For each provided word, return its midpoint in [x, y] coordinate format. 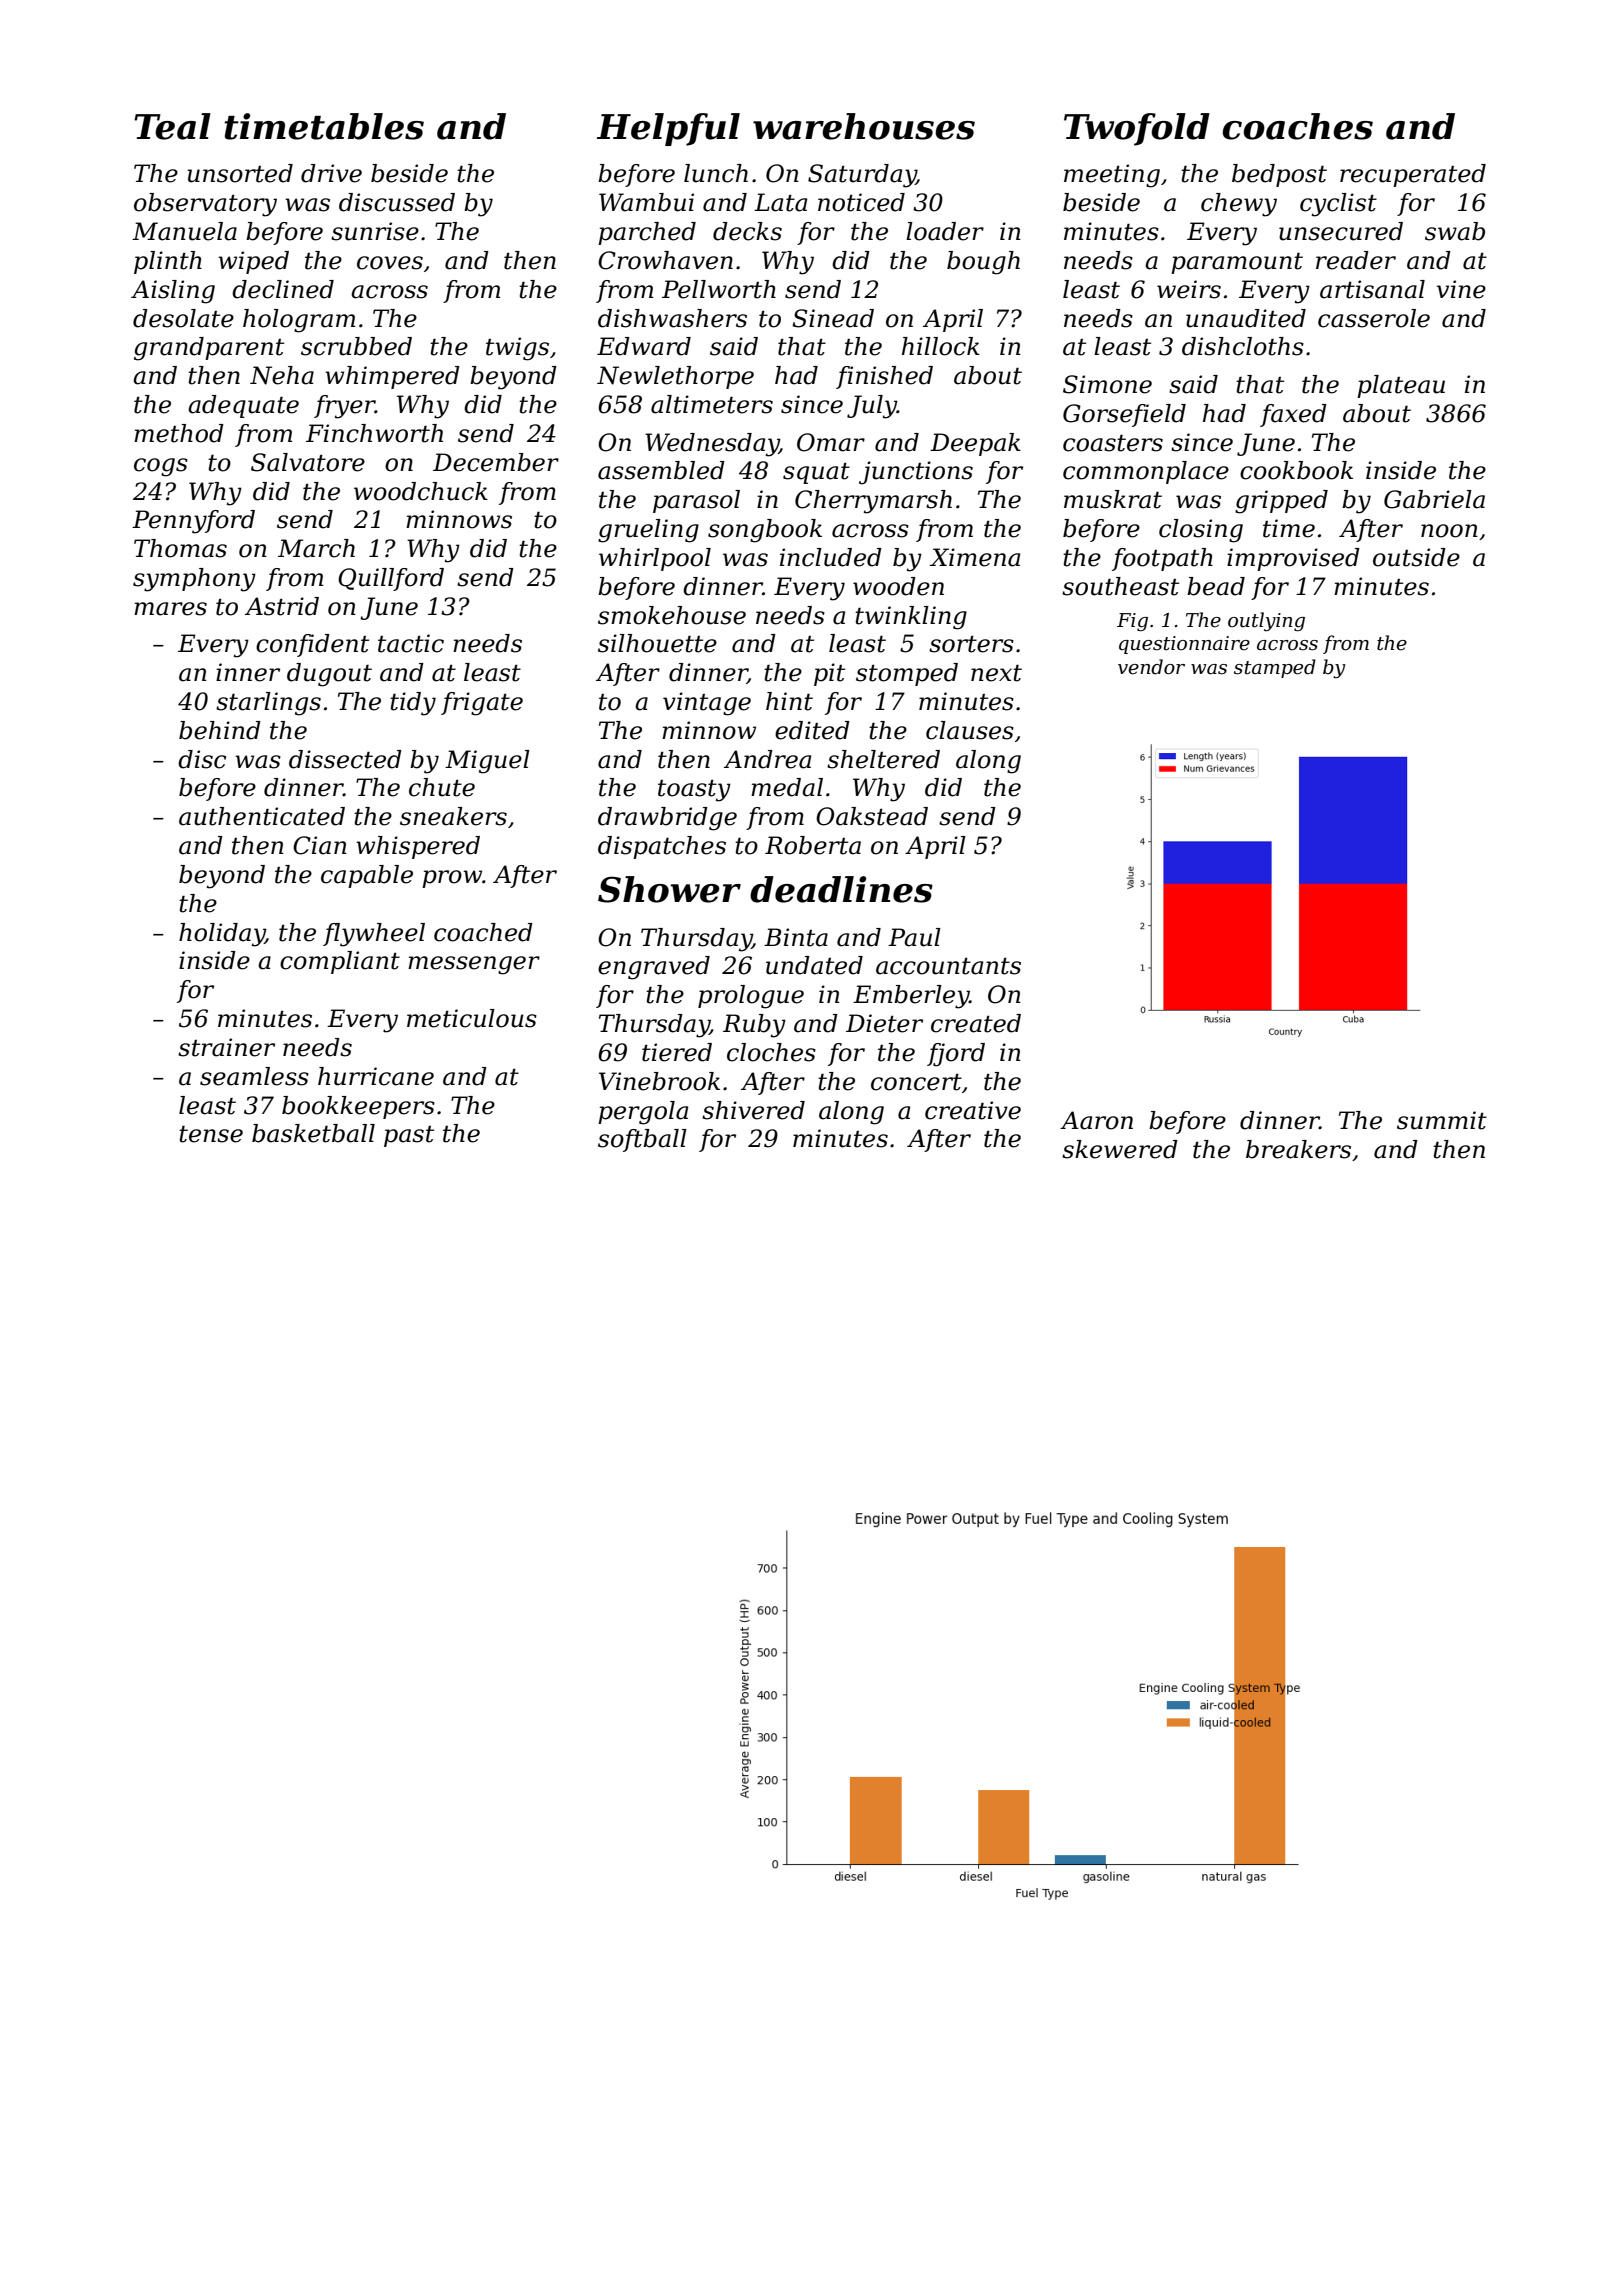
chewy [1239, 205]
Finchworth [374, 433]
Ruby [754, 1026]
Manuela [184, 231]
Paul [914, 937]
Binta [796, 937]
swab [1455, 231]
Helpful [668, 129]
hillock [941, 346]
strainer [226, 1047]
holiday [222, 935]
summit [1442, 1120]
